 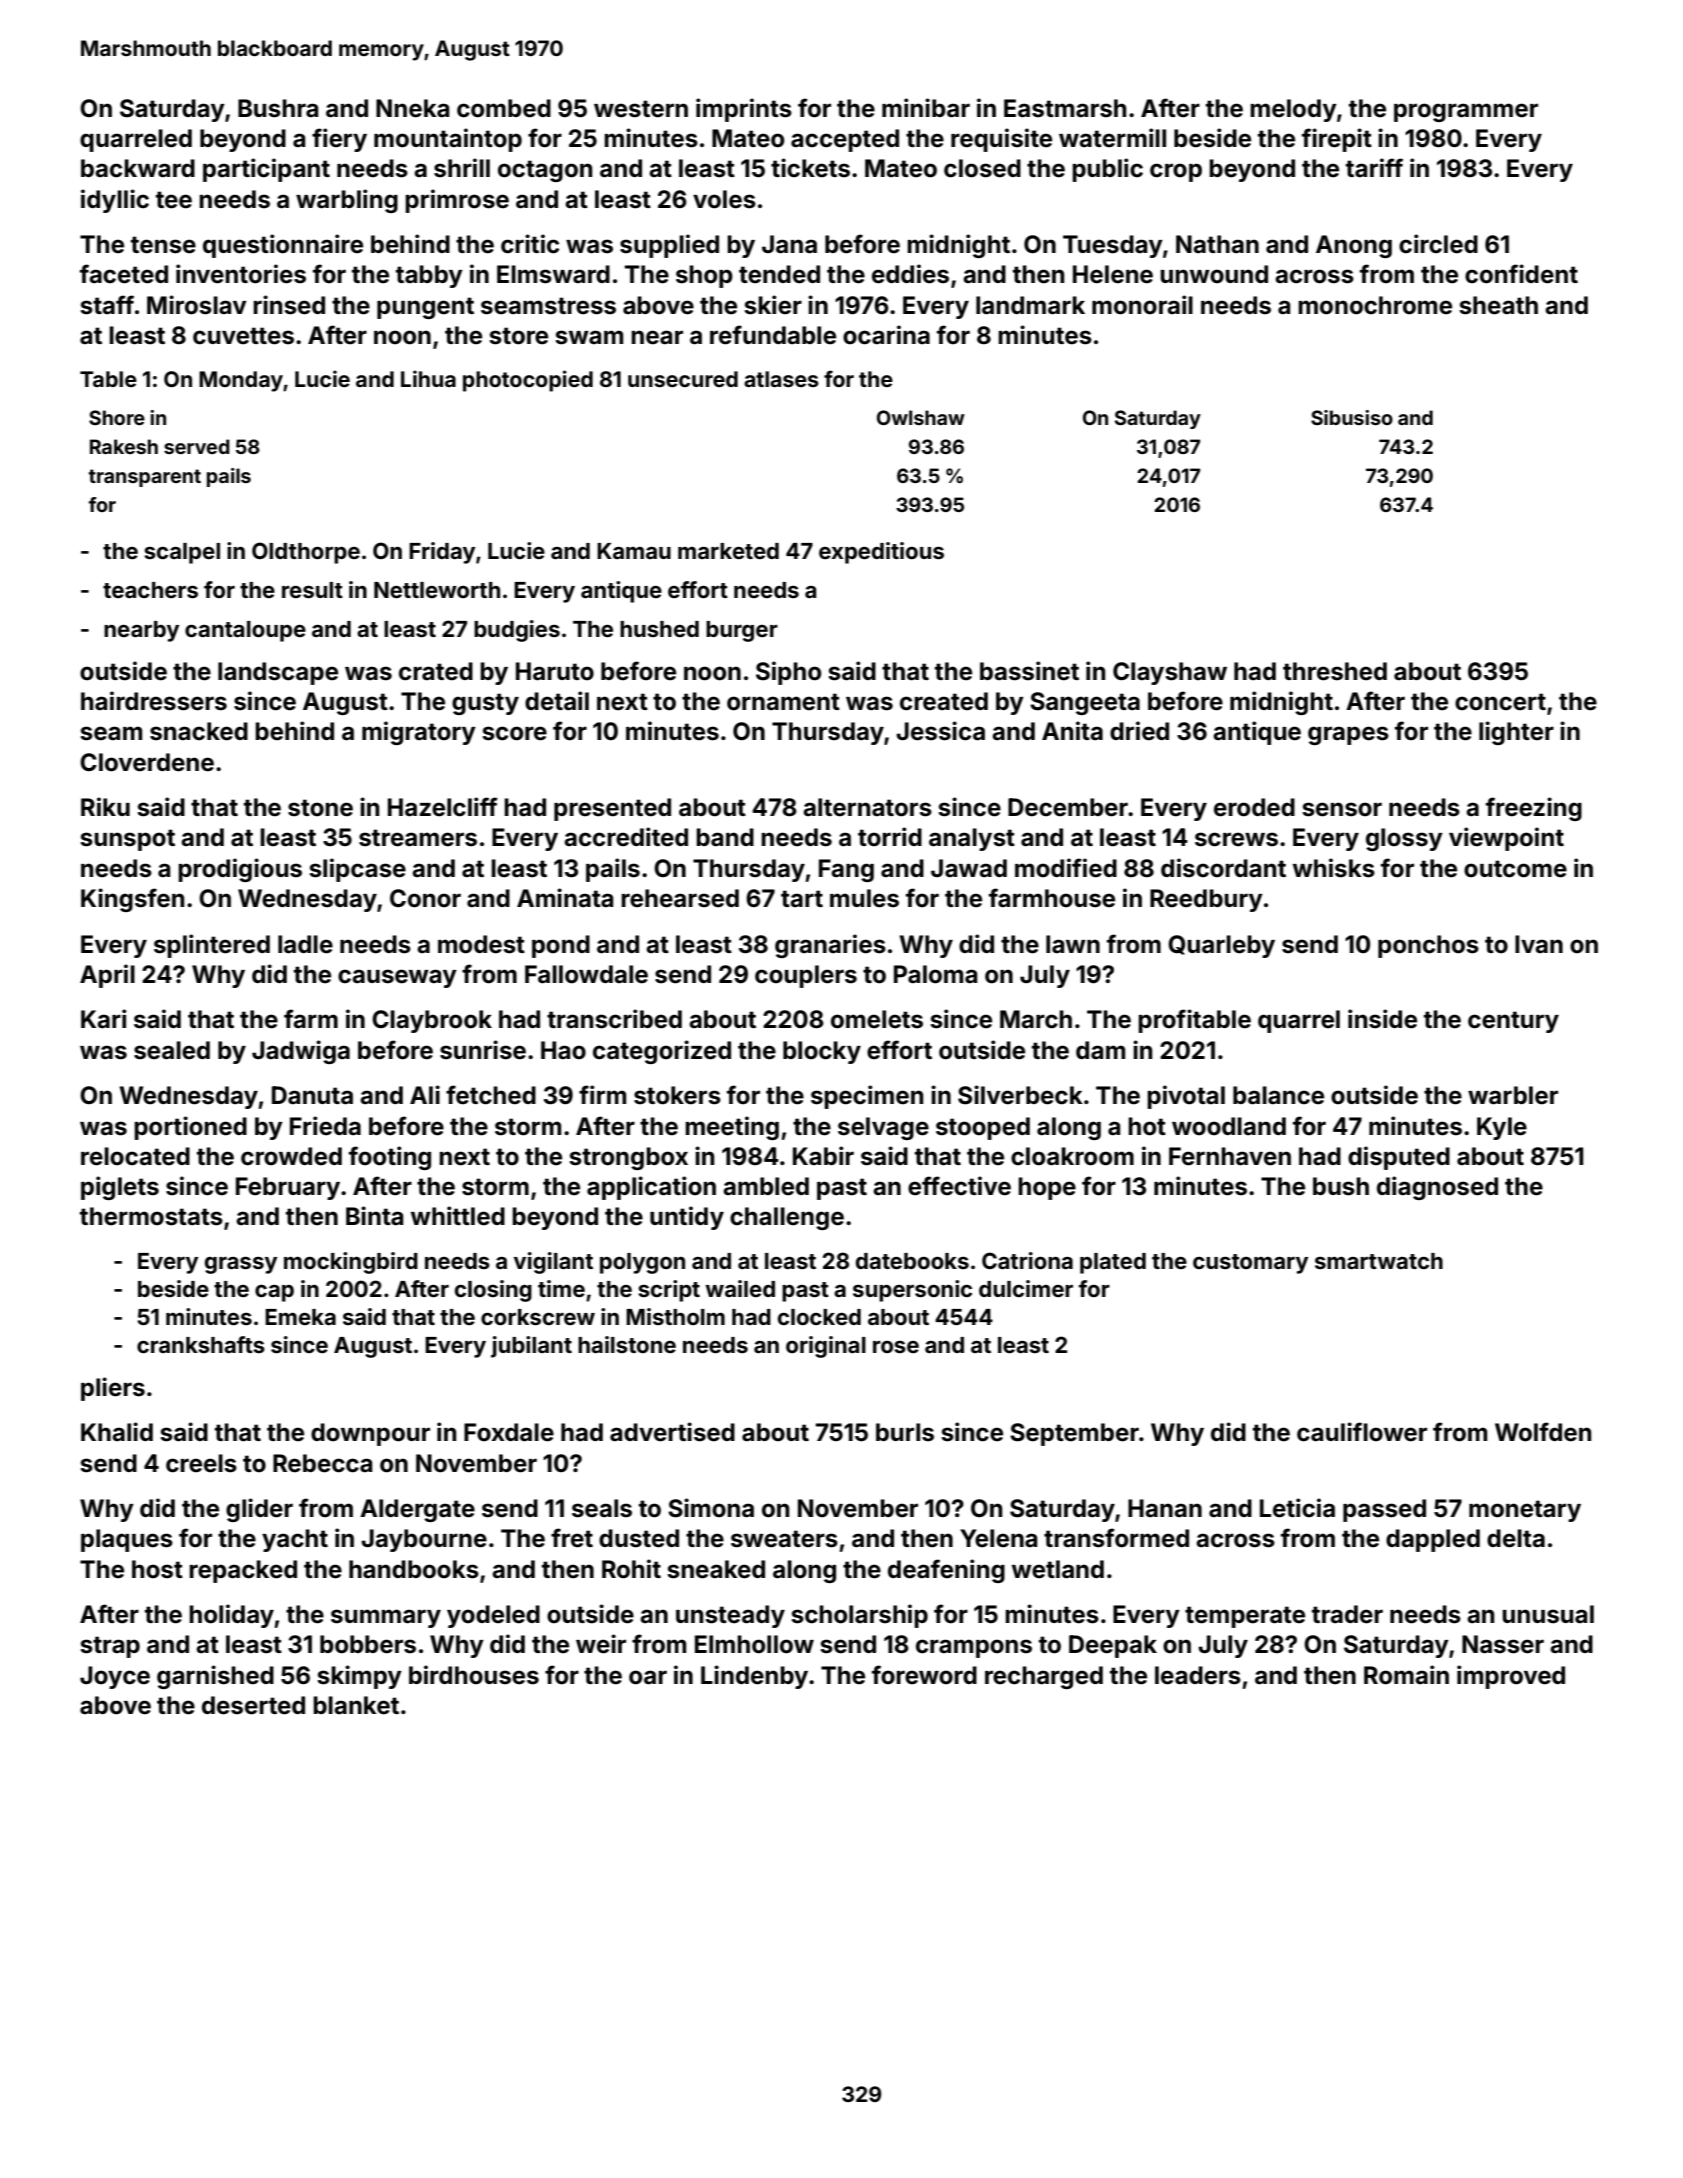 I want to click on smartwatch, so click(x=1379, y=1261).
